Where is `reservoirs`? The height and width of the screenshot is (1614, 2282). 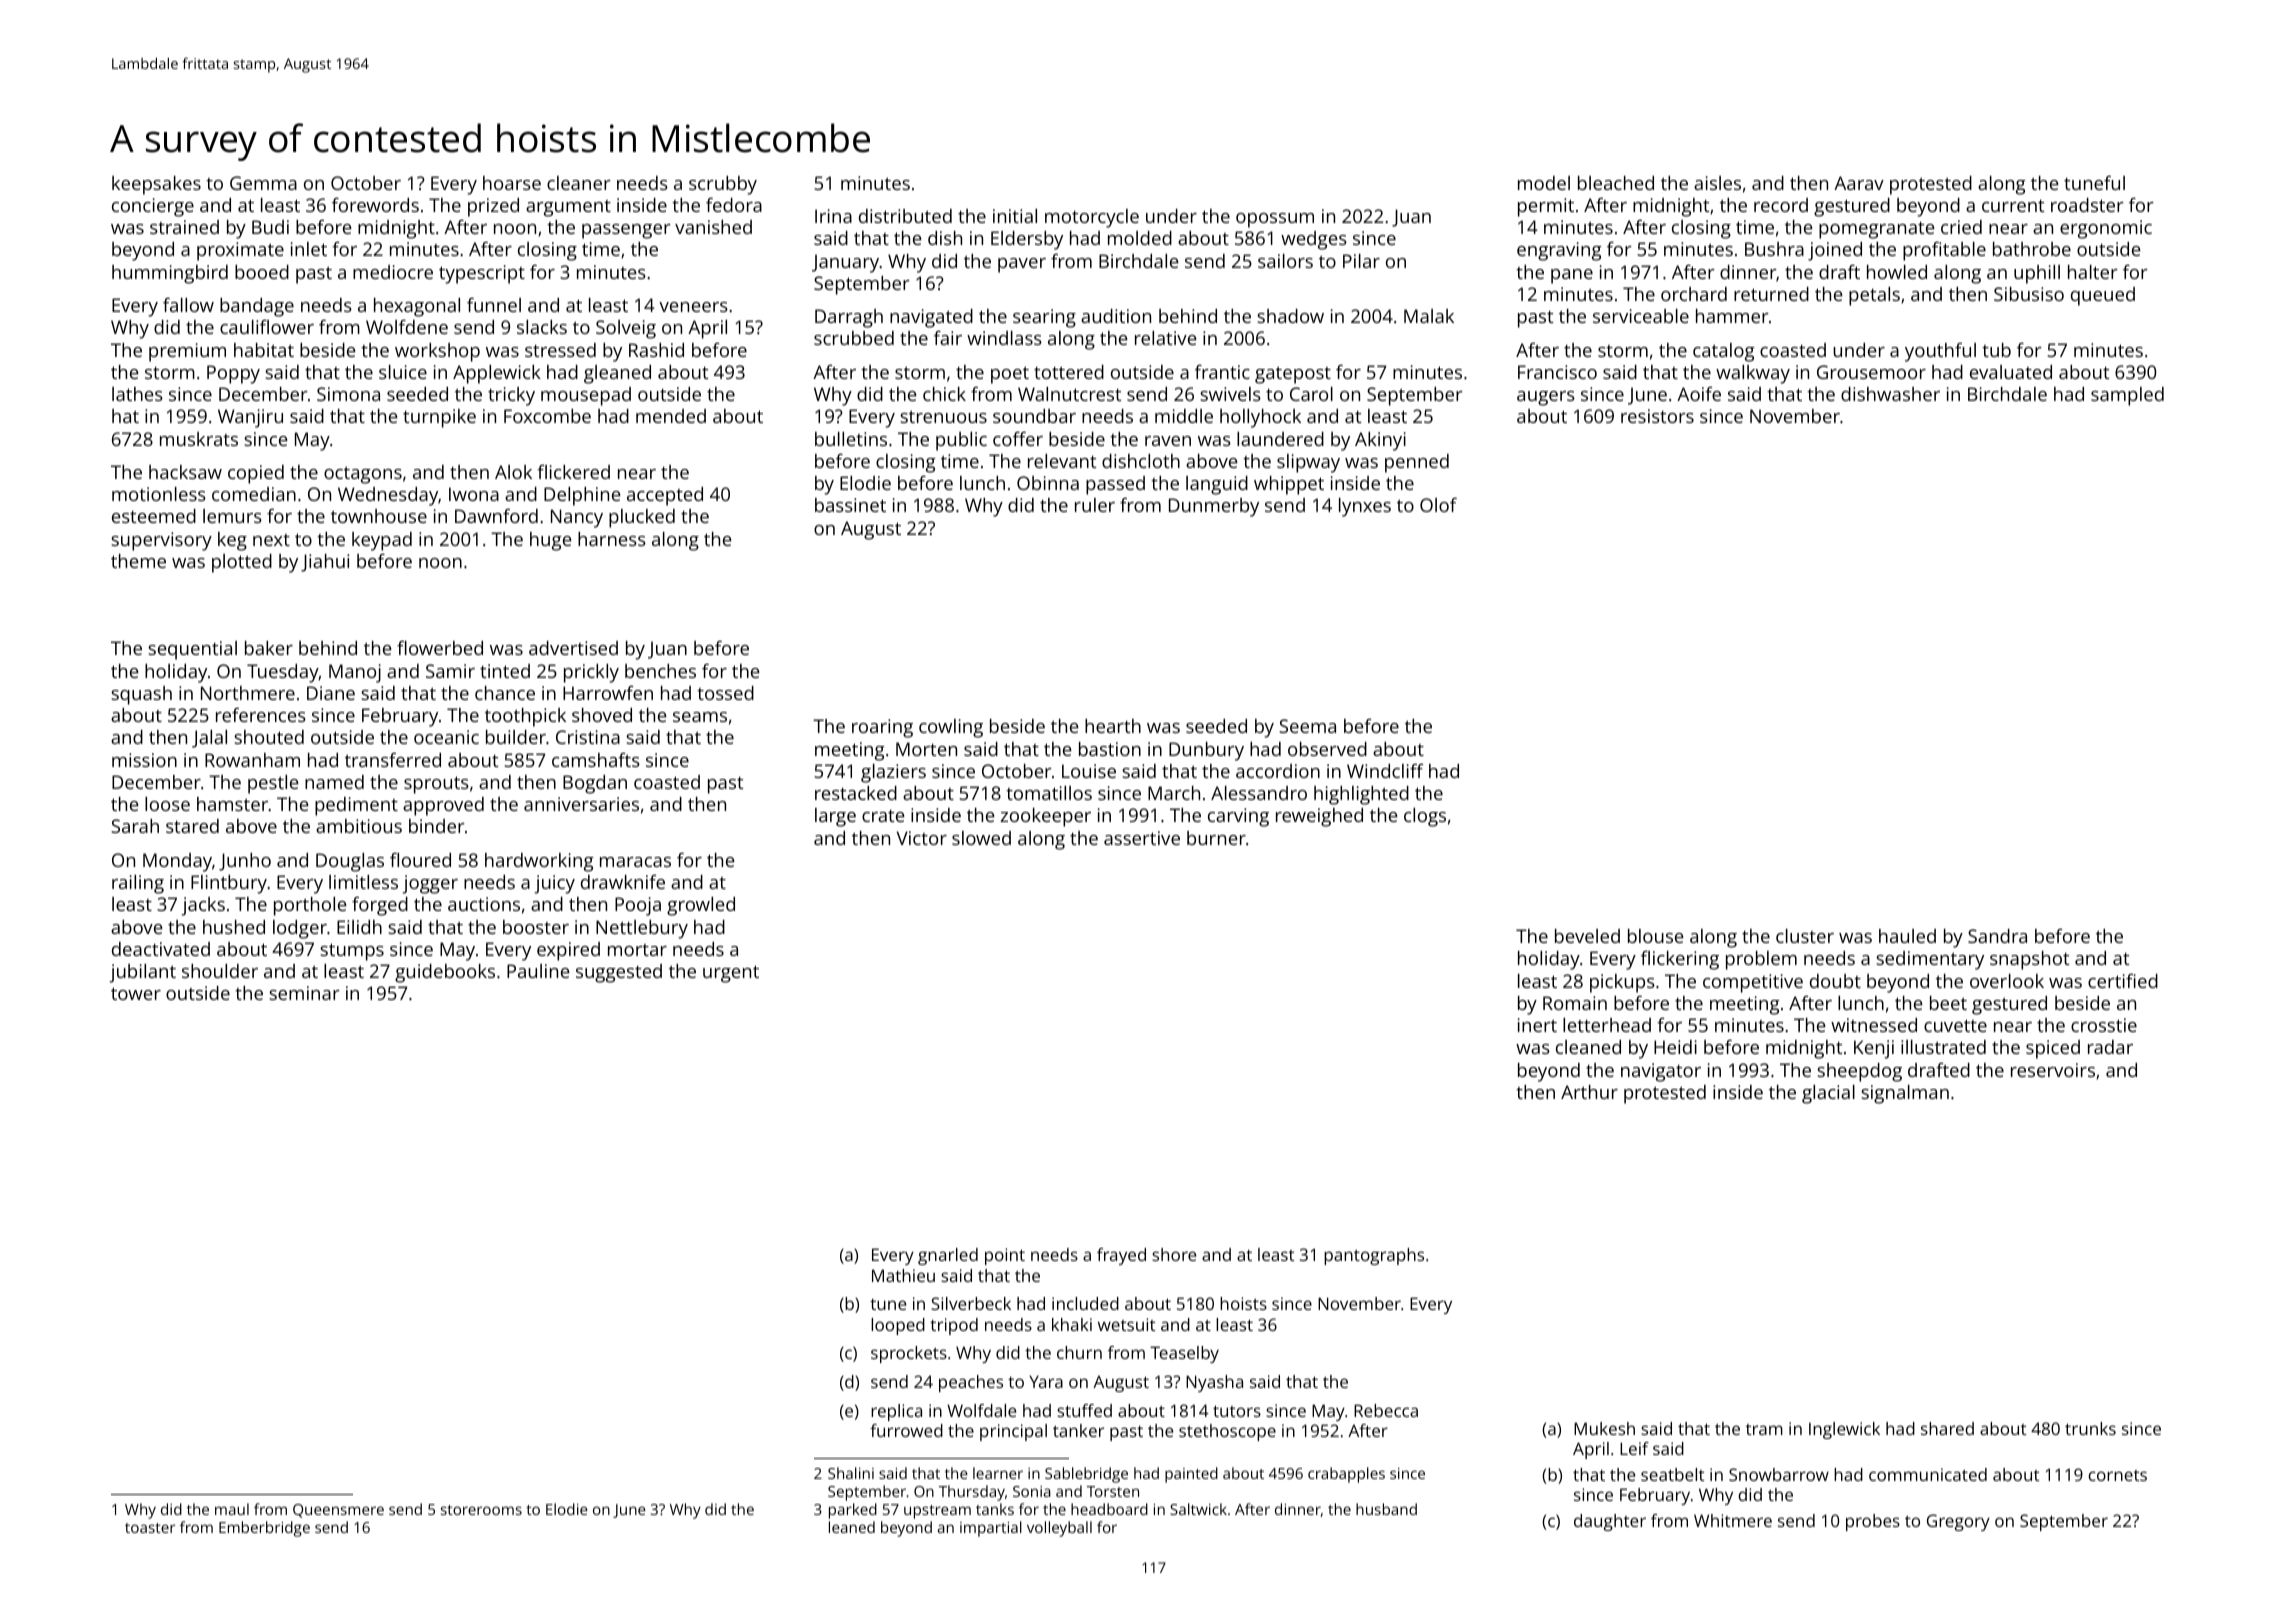 reservoirs is located at coordinates (2053, 1070).
